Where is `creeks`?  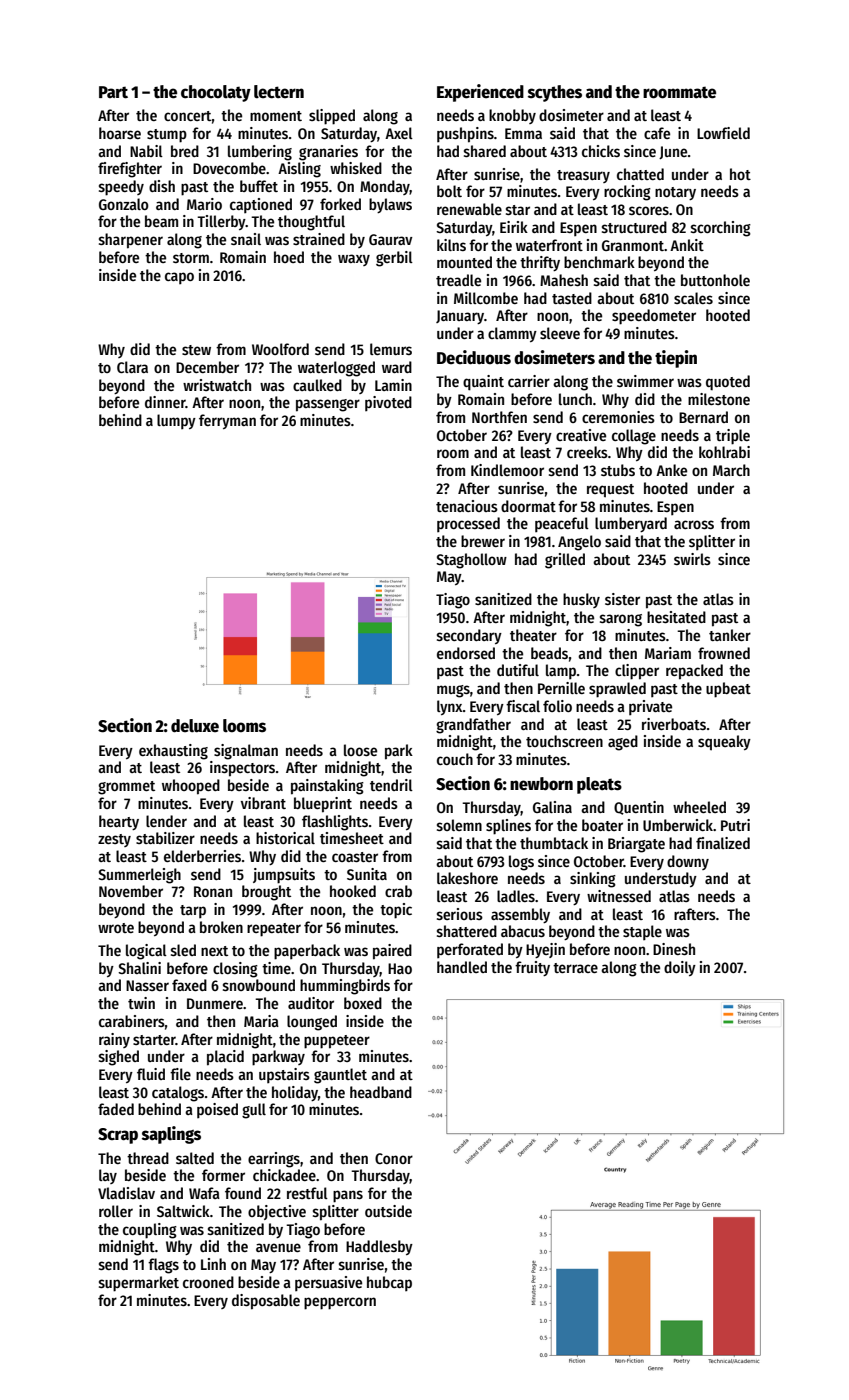 creeks is located at coordinates (587, 452).
